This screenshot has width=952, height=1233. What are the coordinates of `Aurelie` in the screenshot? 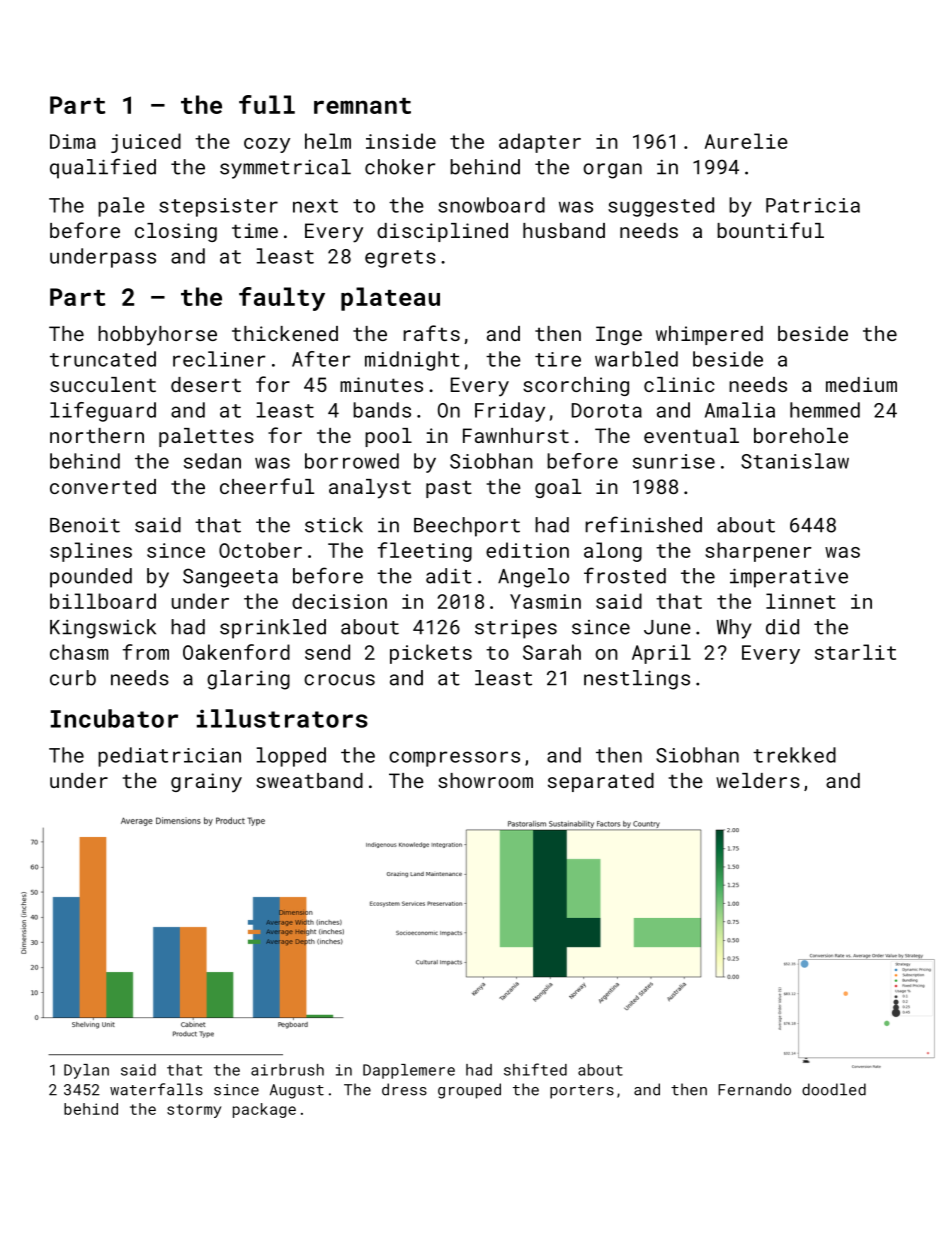 It's located at (746, 141).
